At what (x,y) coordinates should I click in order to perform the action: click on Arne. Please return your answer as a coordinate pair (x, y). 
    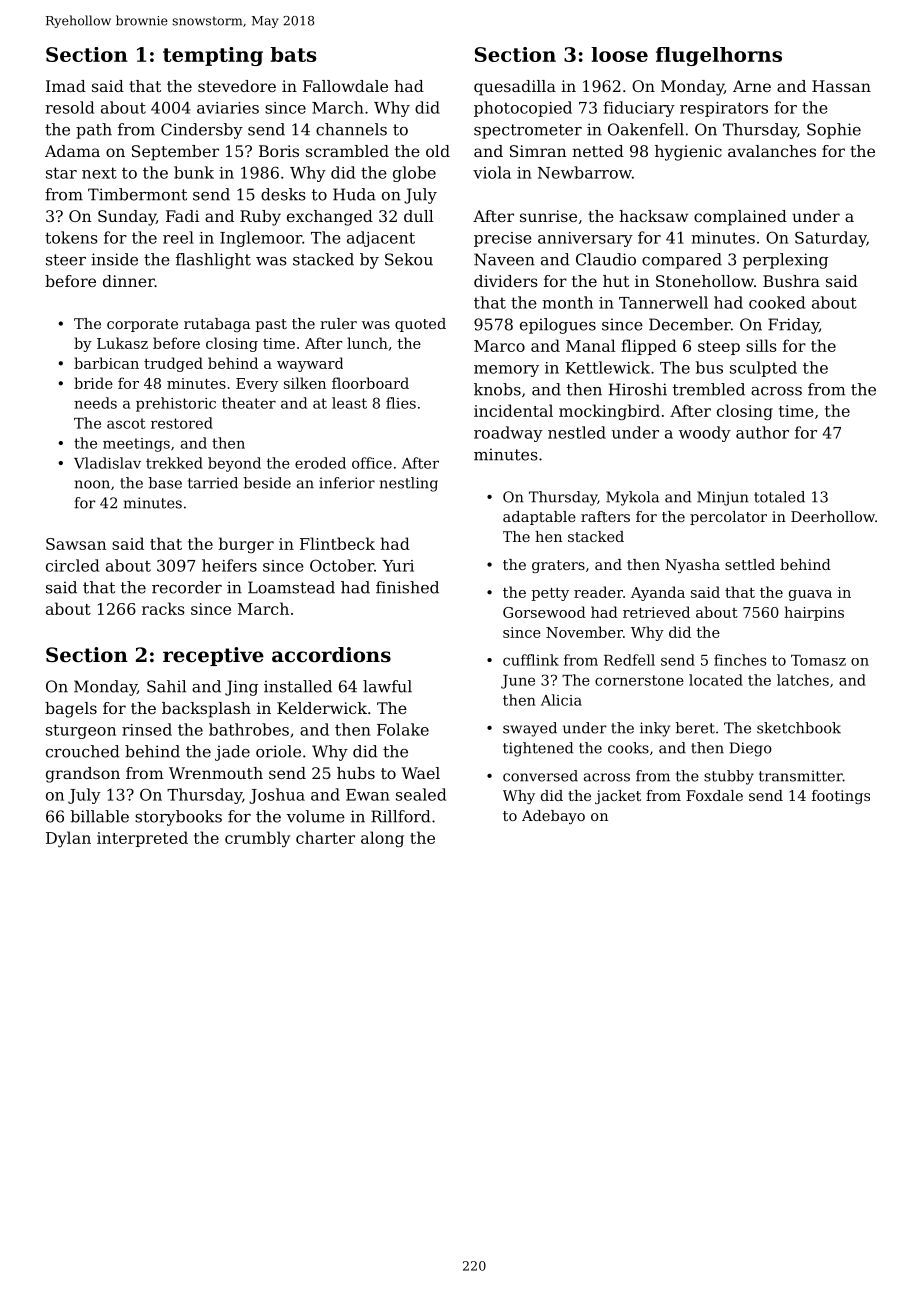
    Looking at the image, I should click on (752, 86).
